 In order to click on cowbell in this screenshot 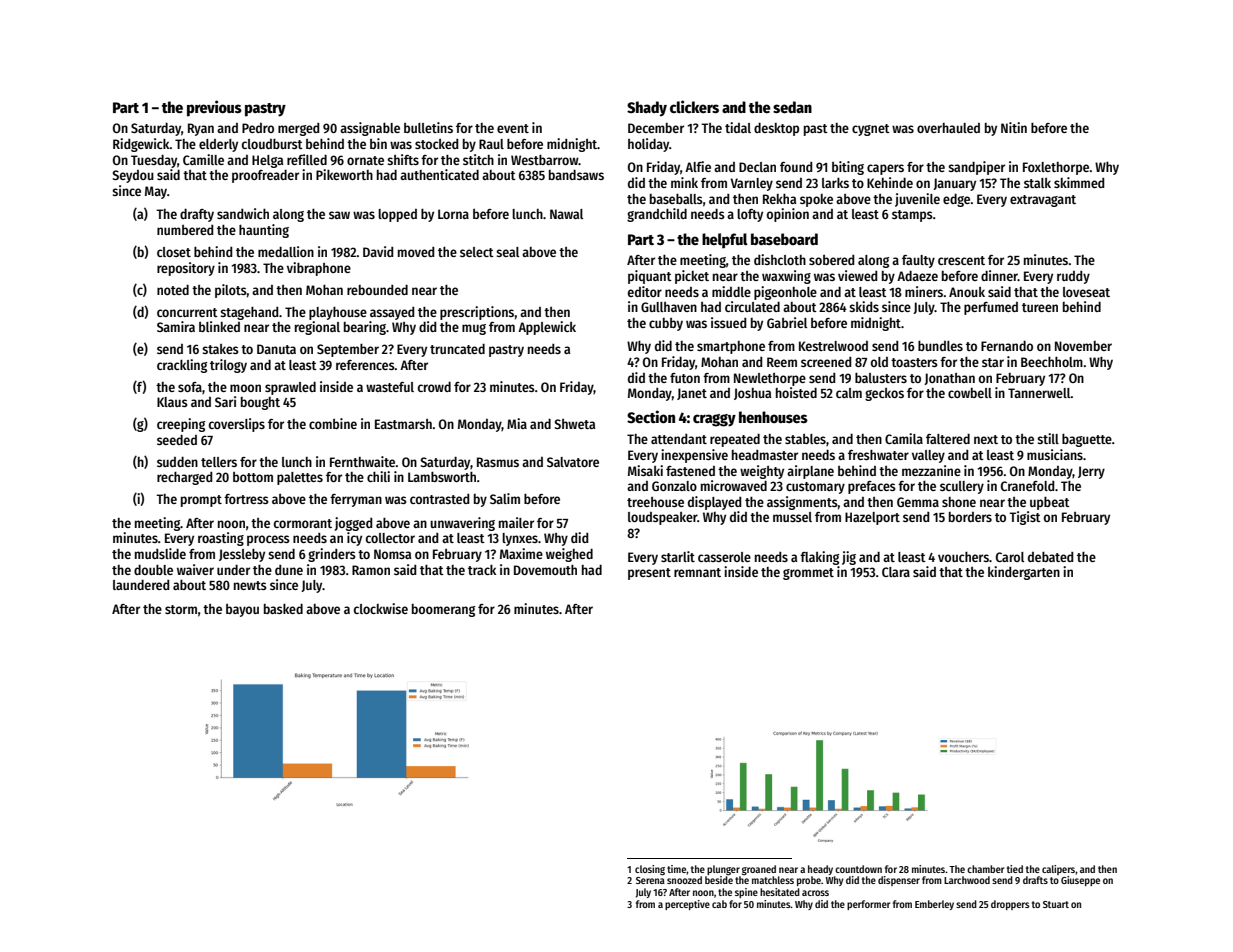, I will do `click(970, 393)`.
